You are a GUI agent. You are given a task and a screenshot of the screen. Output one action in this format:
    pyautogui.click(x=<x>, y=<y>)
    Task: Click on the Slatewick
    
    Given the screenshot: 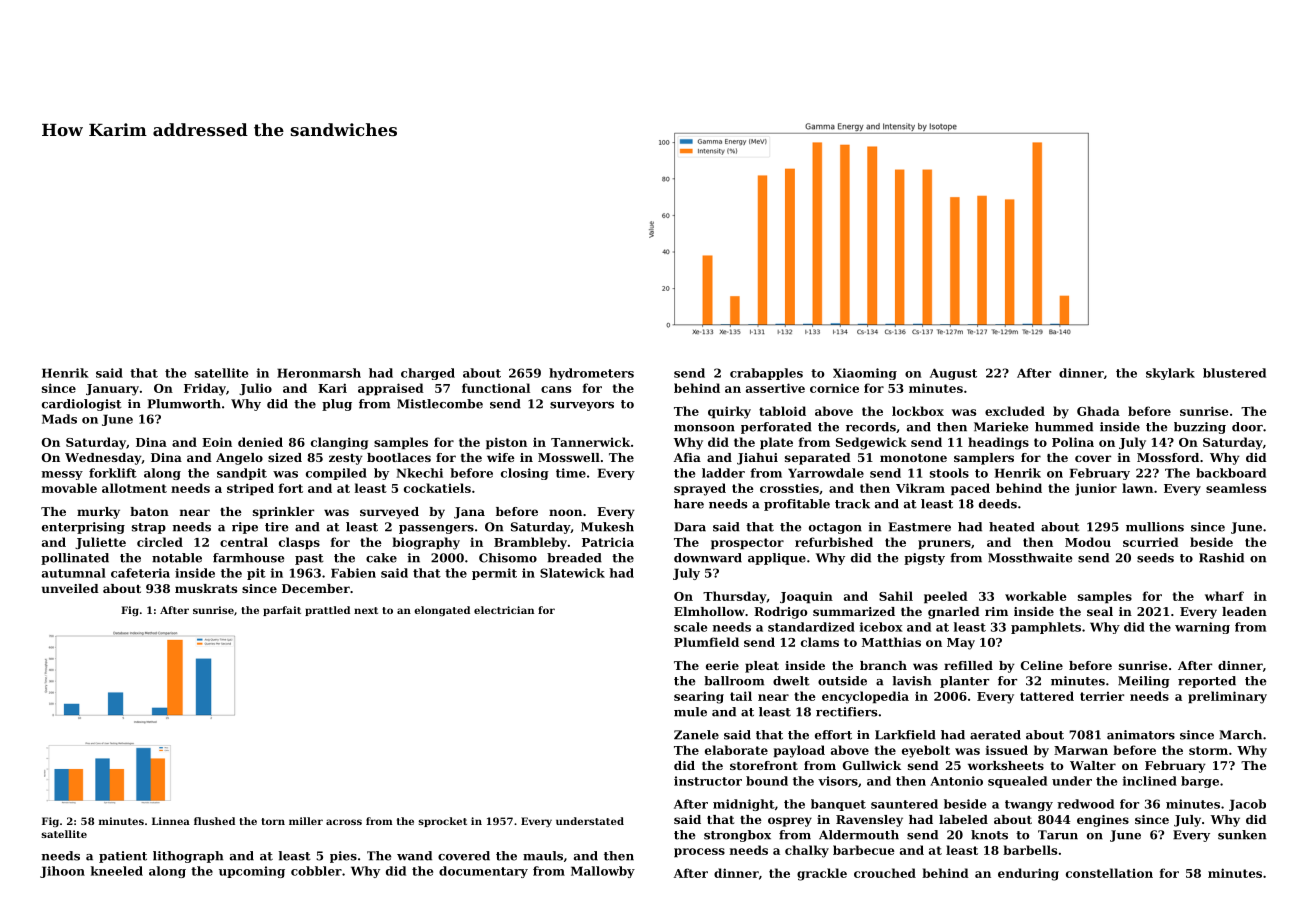 What is the action you would take?
    pyautogui.click(x=572, y=573)
